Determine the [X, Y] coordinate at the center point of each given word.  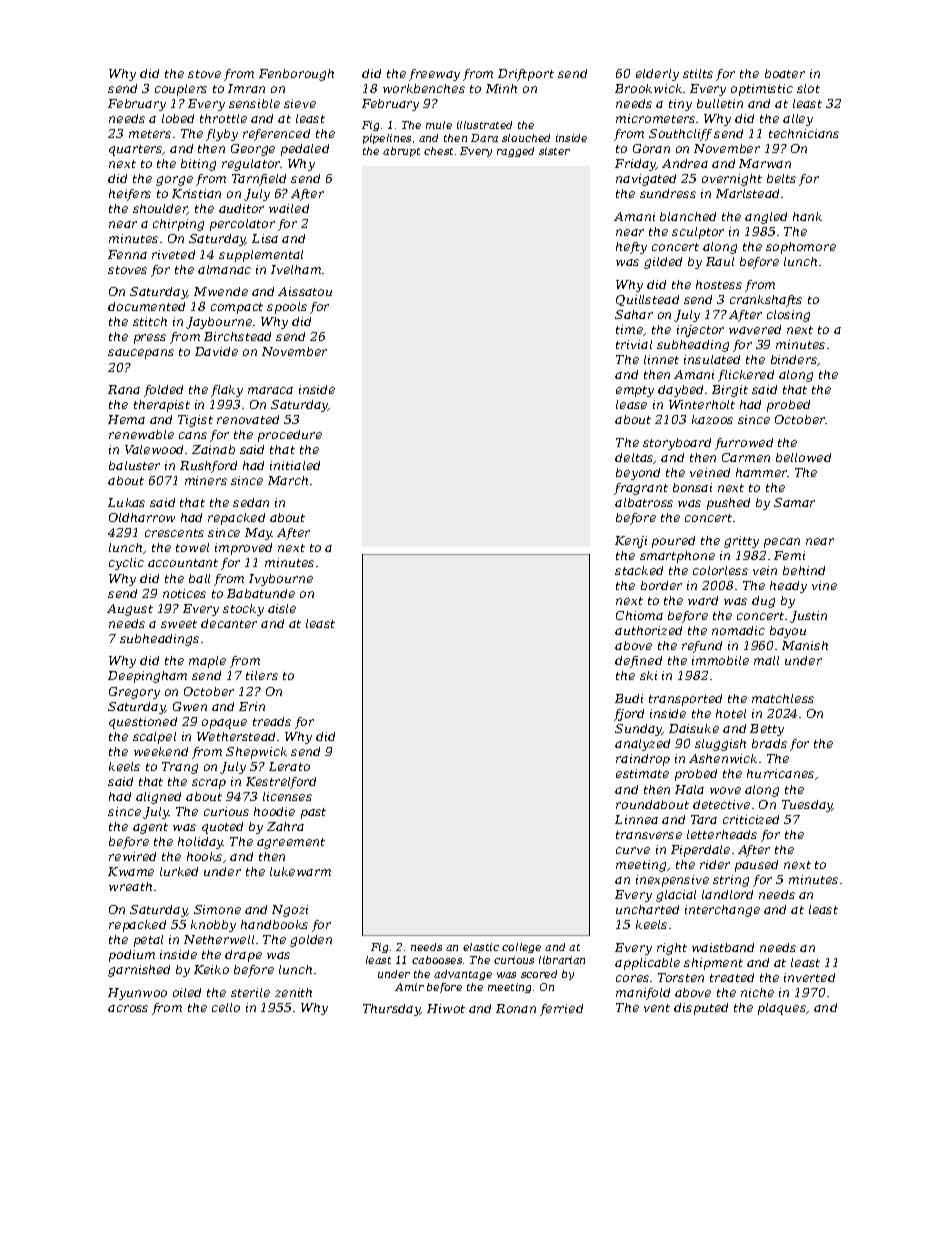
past [313, 813]
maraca [270, 390]
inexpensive [672, 881]
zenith [293, 992]
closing [788, 316]
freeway [434, 75]
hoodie [274, 811]
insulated [712, 359]
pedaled [305, 150]
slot [808, 88]
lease [631, 404]
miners [206, 480]
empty [635, 391]
